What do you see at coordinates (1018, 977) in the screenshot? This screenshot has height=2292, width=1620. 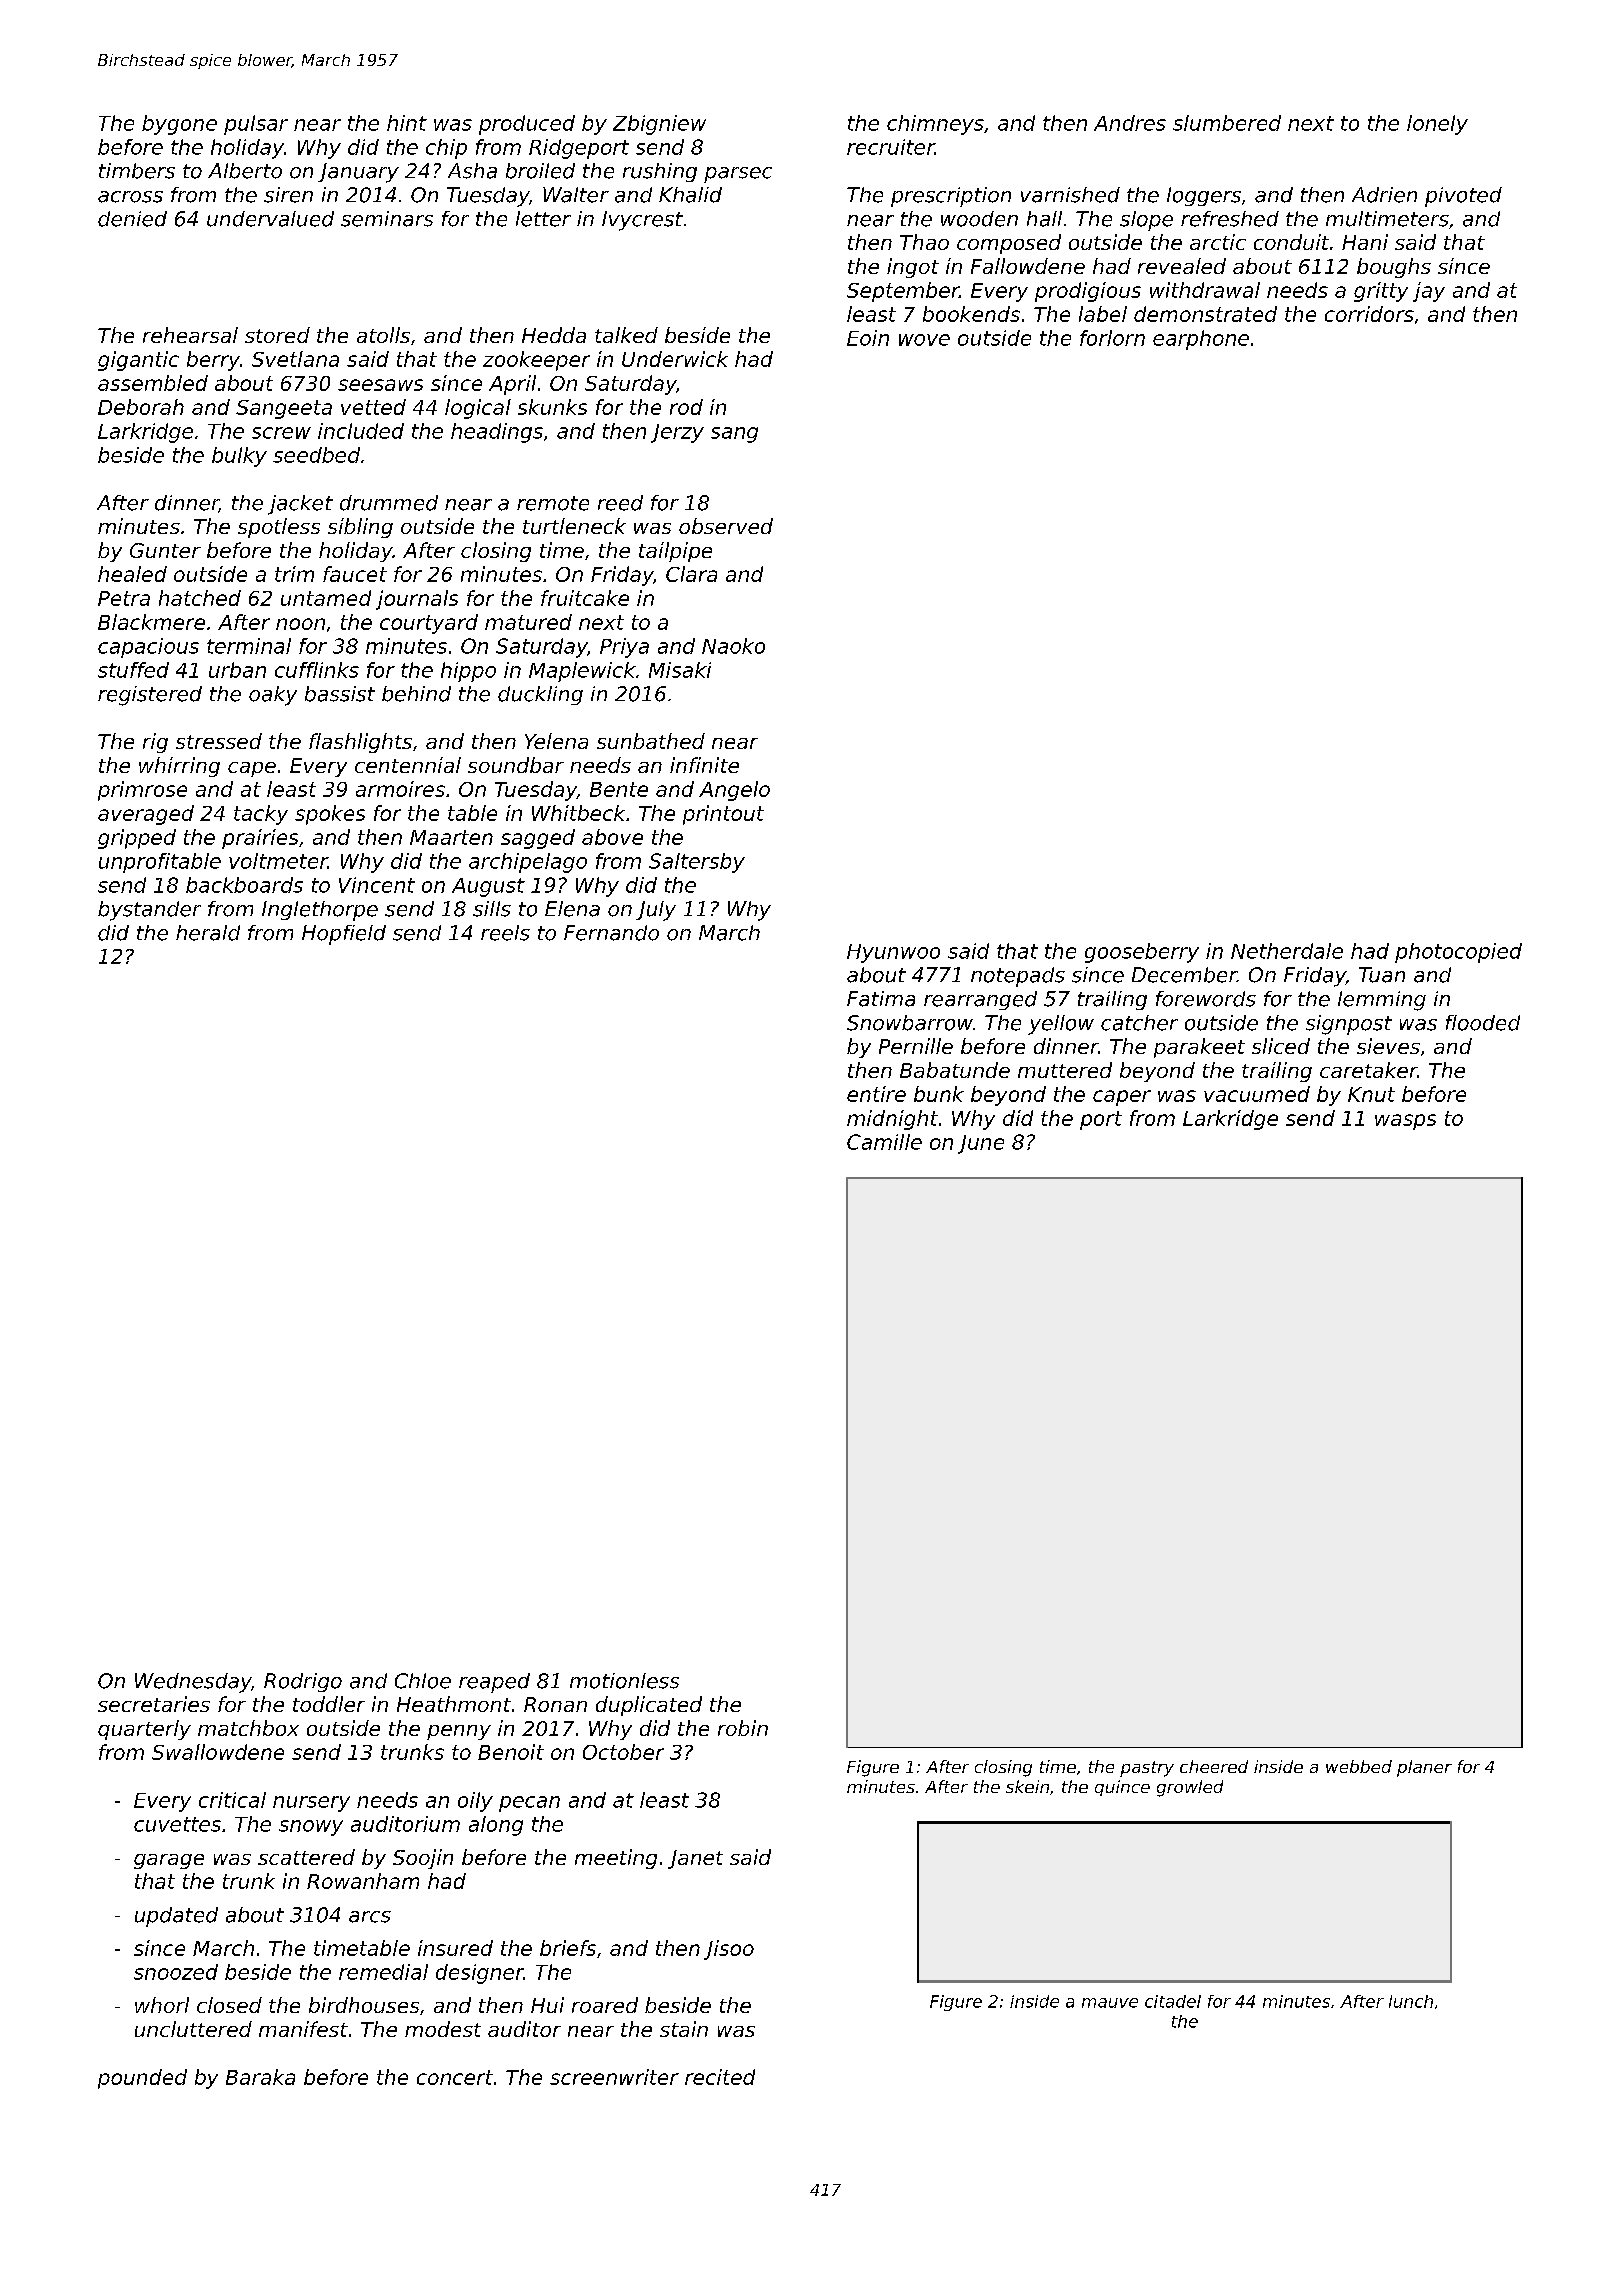 I see `notepads` at bounding box center [1018, 977].
